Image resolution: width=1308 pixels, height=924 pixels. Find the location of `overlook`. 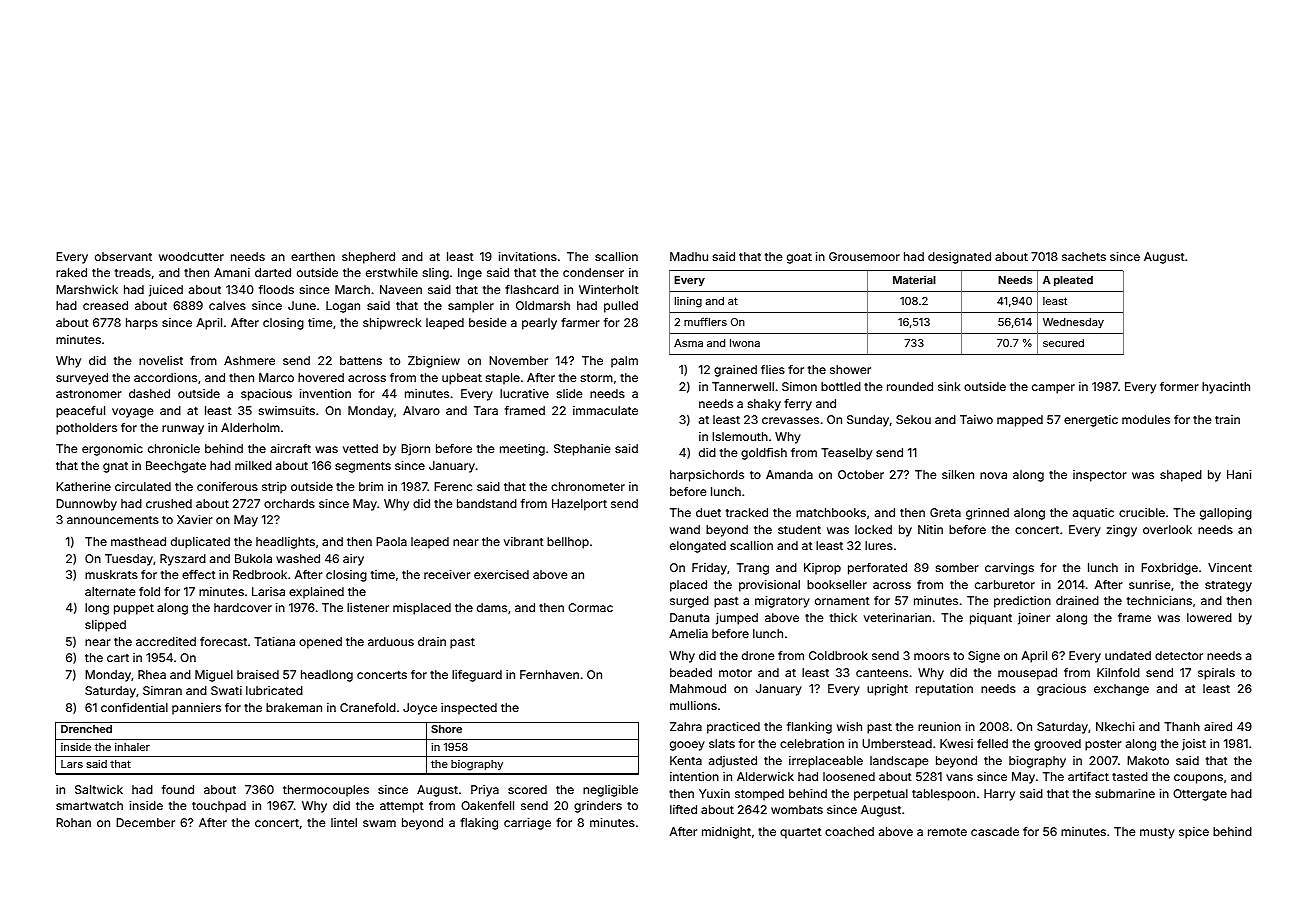

overlook is located at coordinates (1167, 529).
